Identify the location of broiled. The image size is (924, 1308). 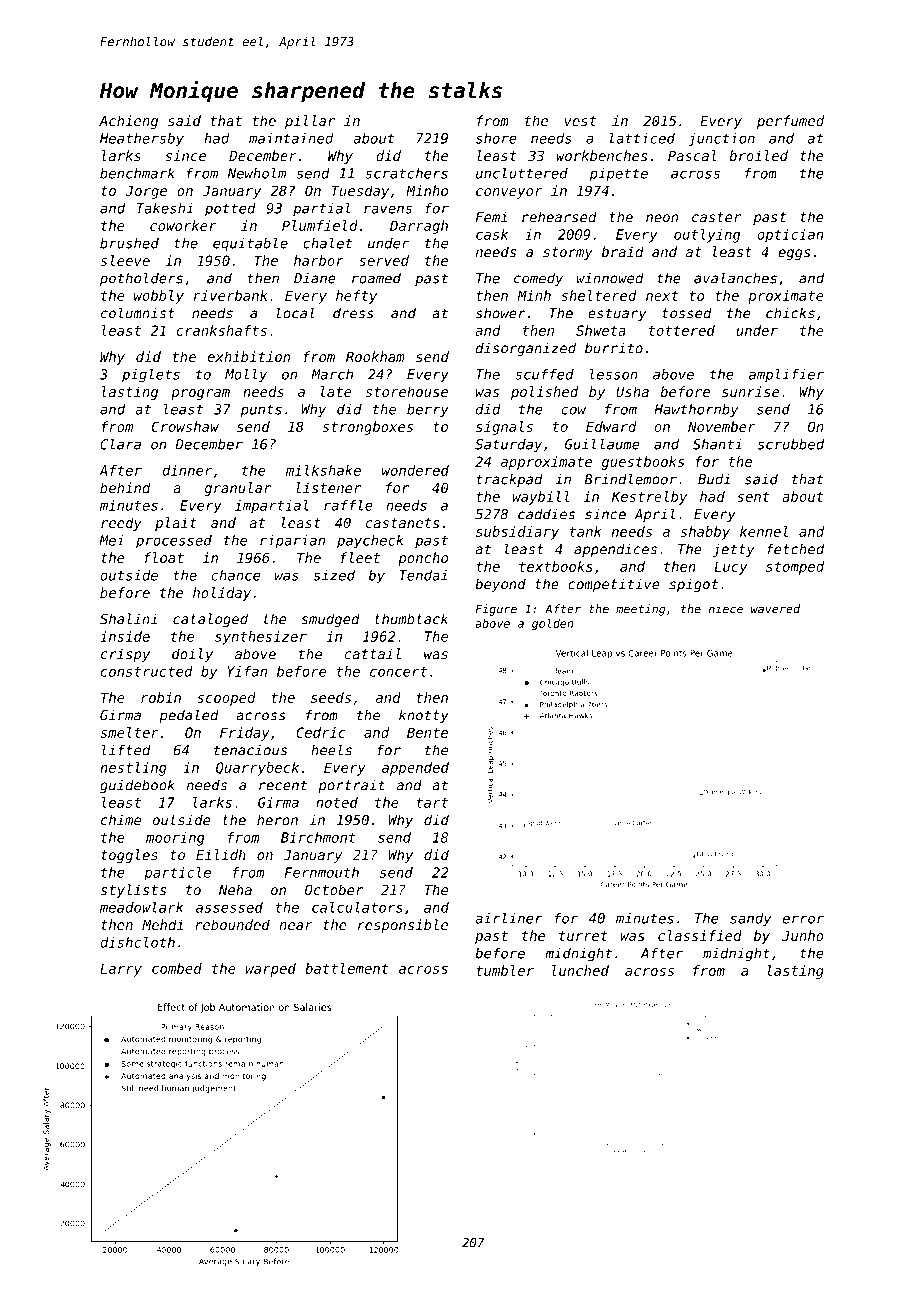
(758, 155).
